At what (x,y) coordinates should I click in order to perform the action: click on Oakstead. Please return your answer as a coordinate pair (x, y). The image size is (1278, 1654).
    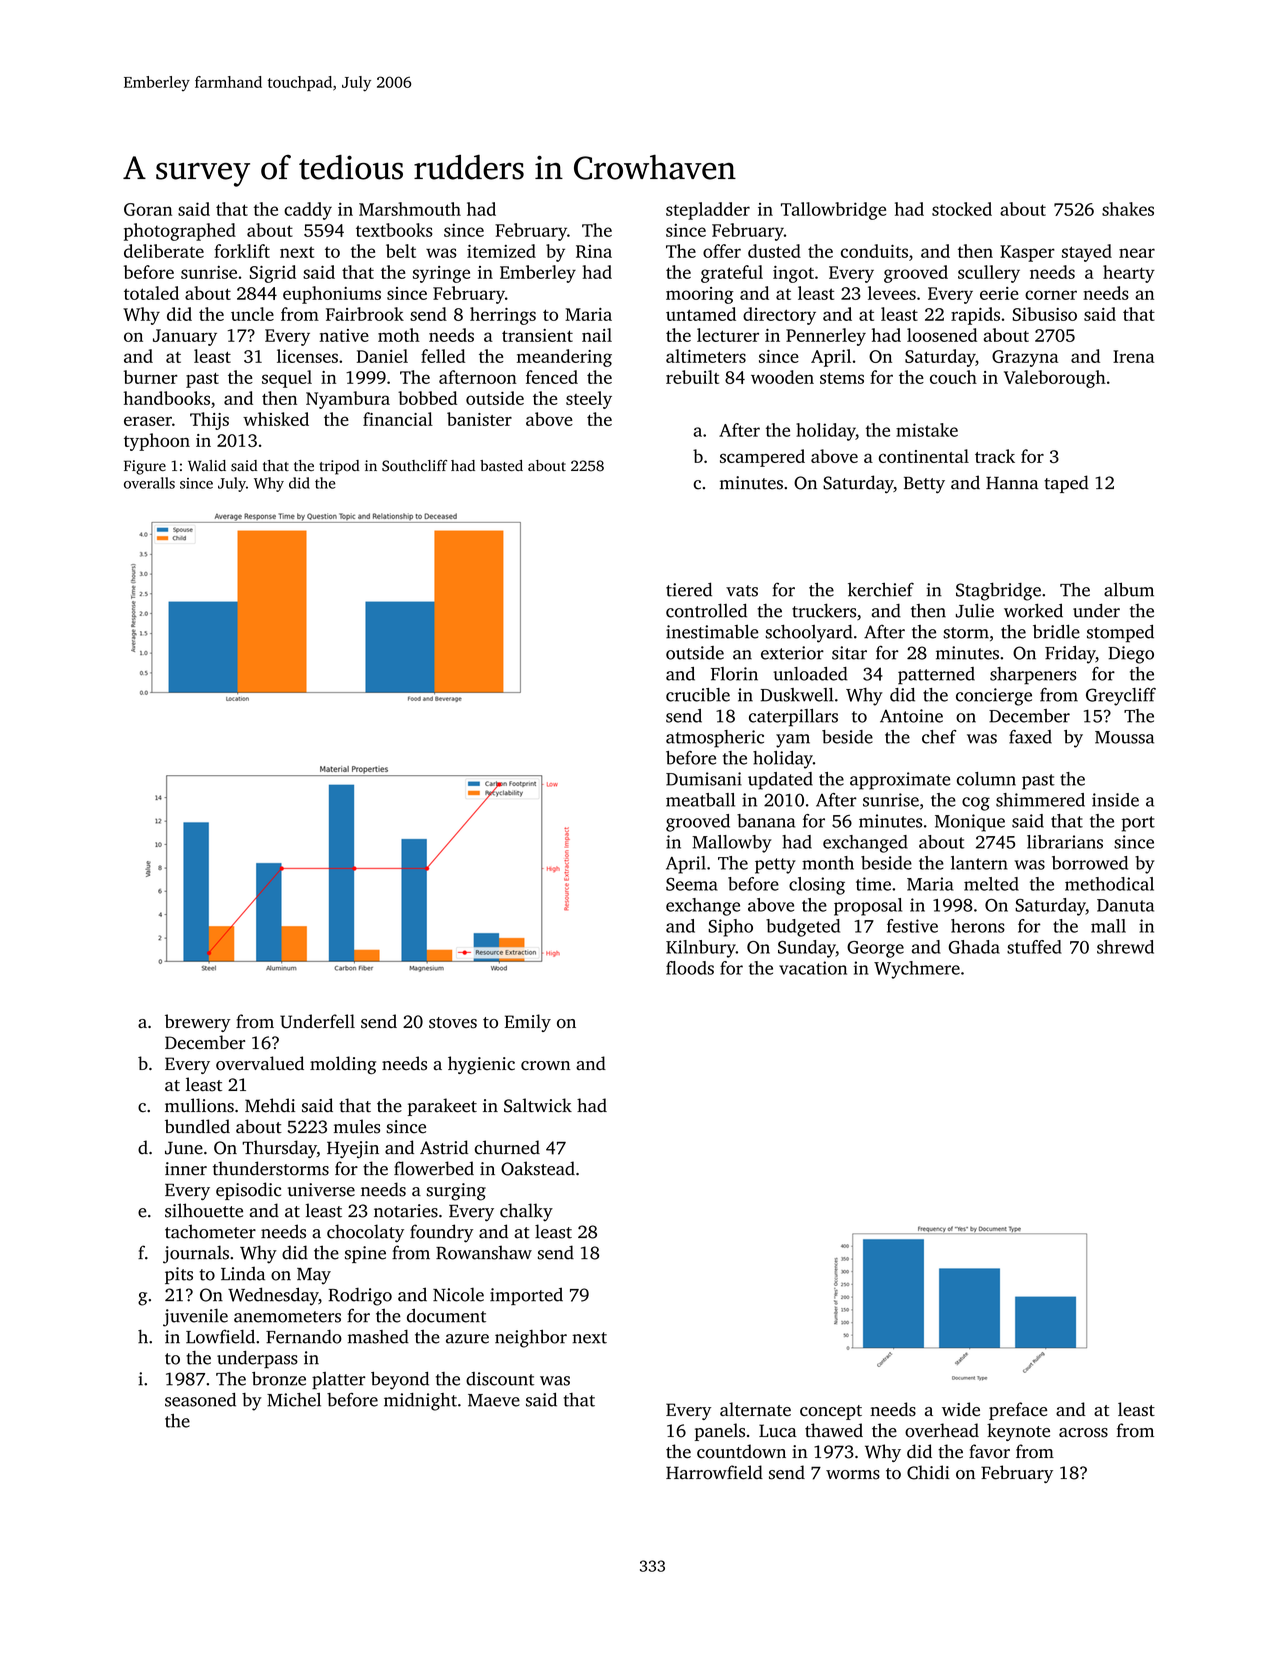
    Looking at the image, I should click on (538, 1168).
